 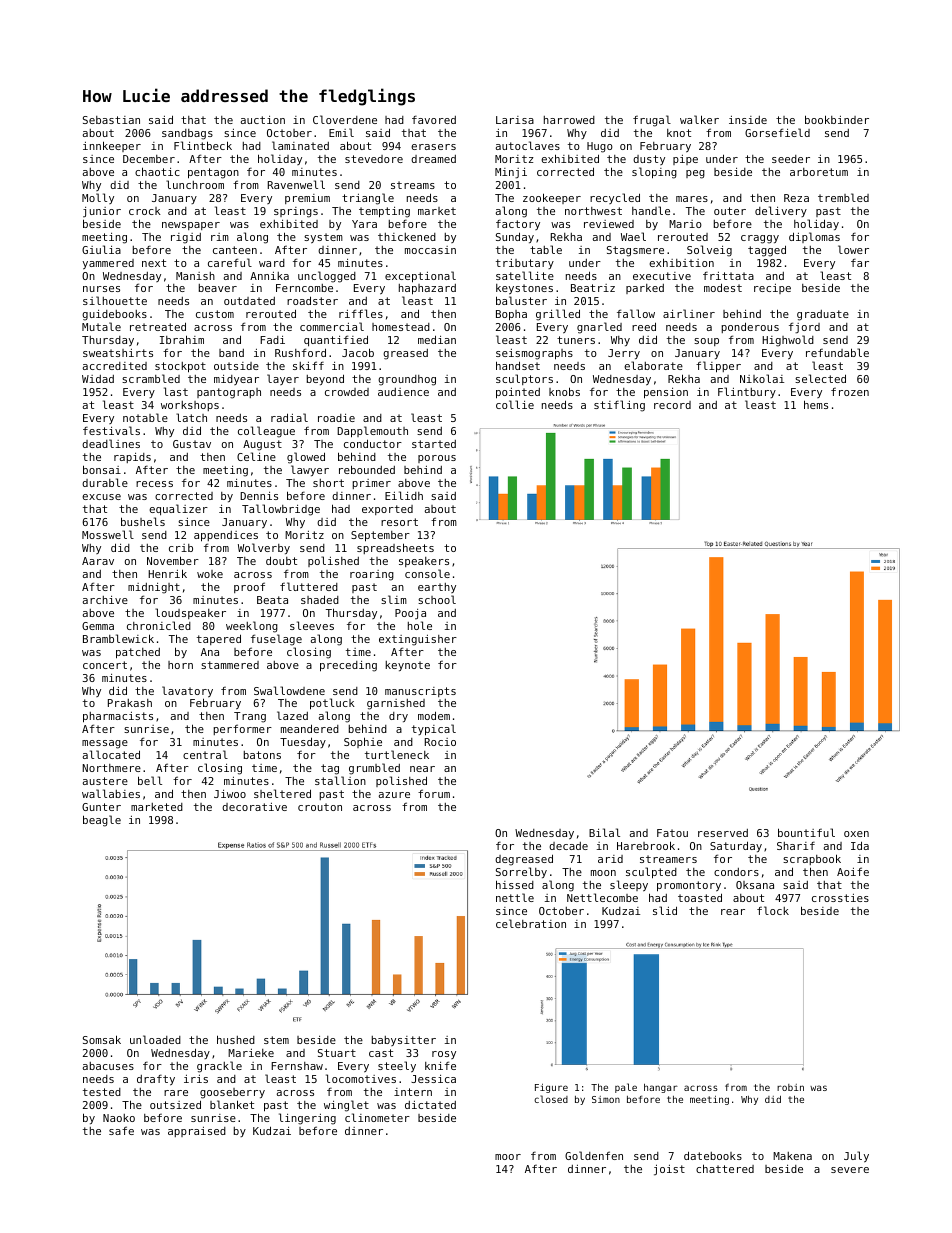 What do you see at coordinates (272, 600) in the screenshot?
I see `Beata` at bounding box center [272, 600].
